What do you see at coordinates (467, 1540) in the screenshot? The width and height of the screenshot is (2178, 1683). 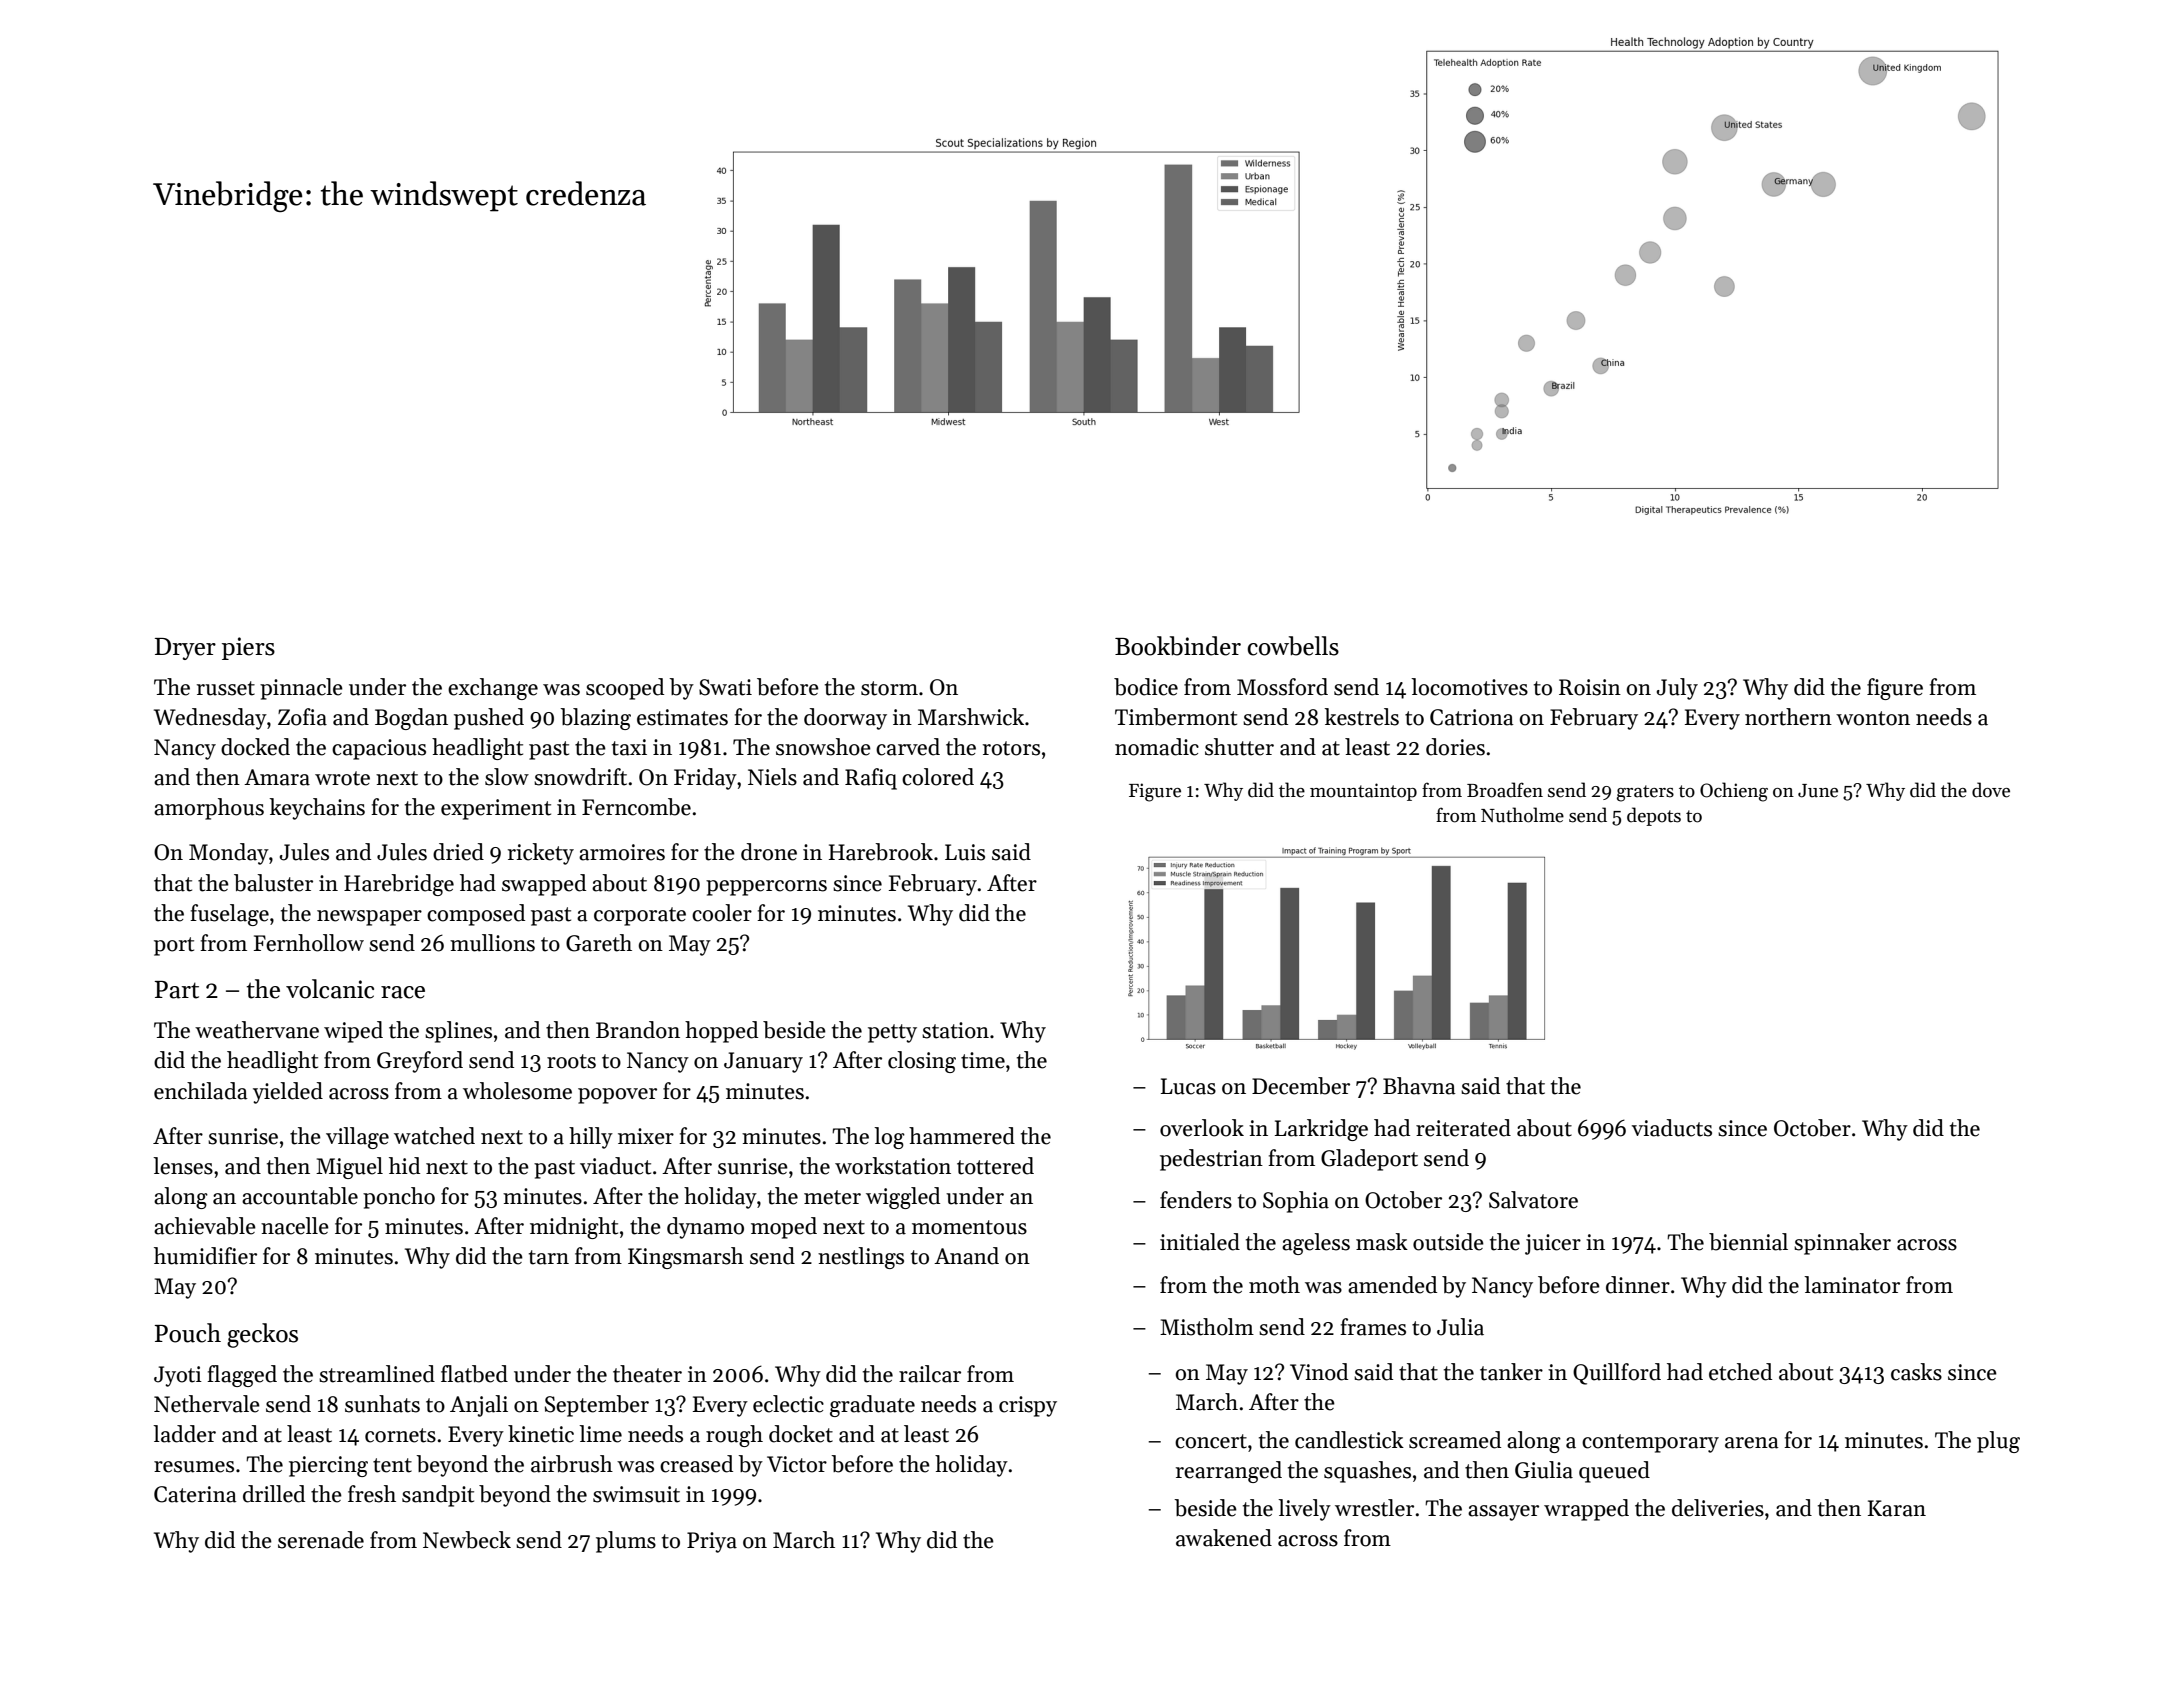 I see `Newbeck` at bounding box center [467, 1540].
